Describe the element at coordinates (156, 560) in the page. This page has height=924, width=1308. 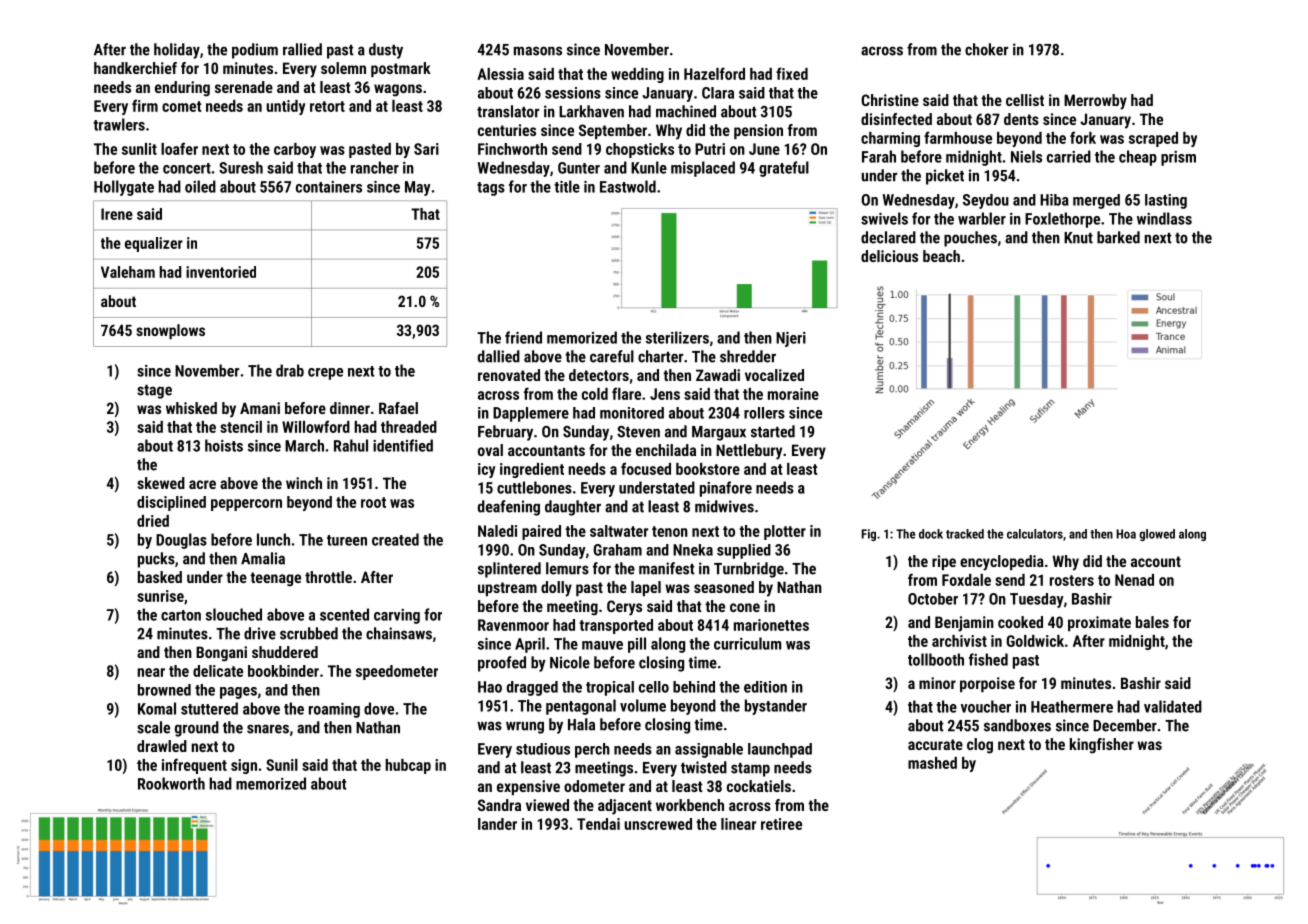
I see `pucks` at that location.
